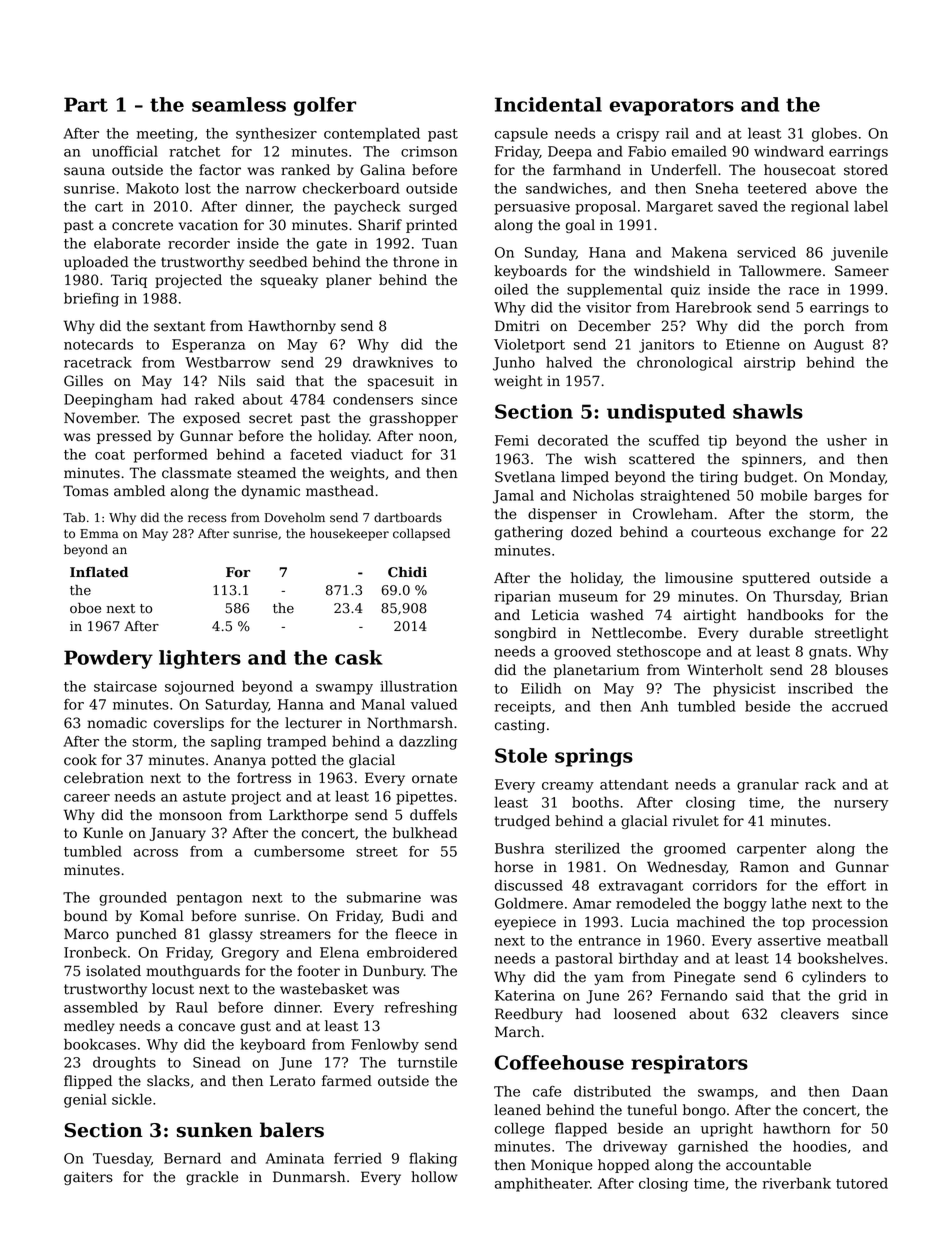 Image resolution: width=952 pixels, height=1233 pixels. What do you see at coordinates (372, 135) in the screenshot?
I see `contemplated` at bounding box center [372, 135].
